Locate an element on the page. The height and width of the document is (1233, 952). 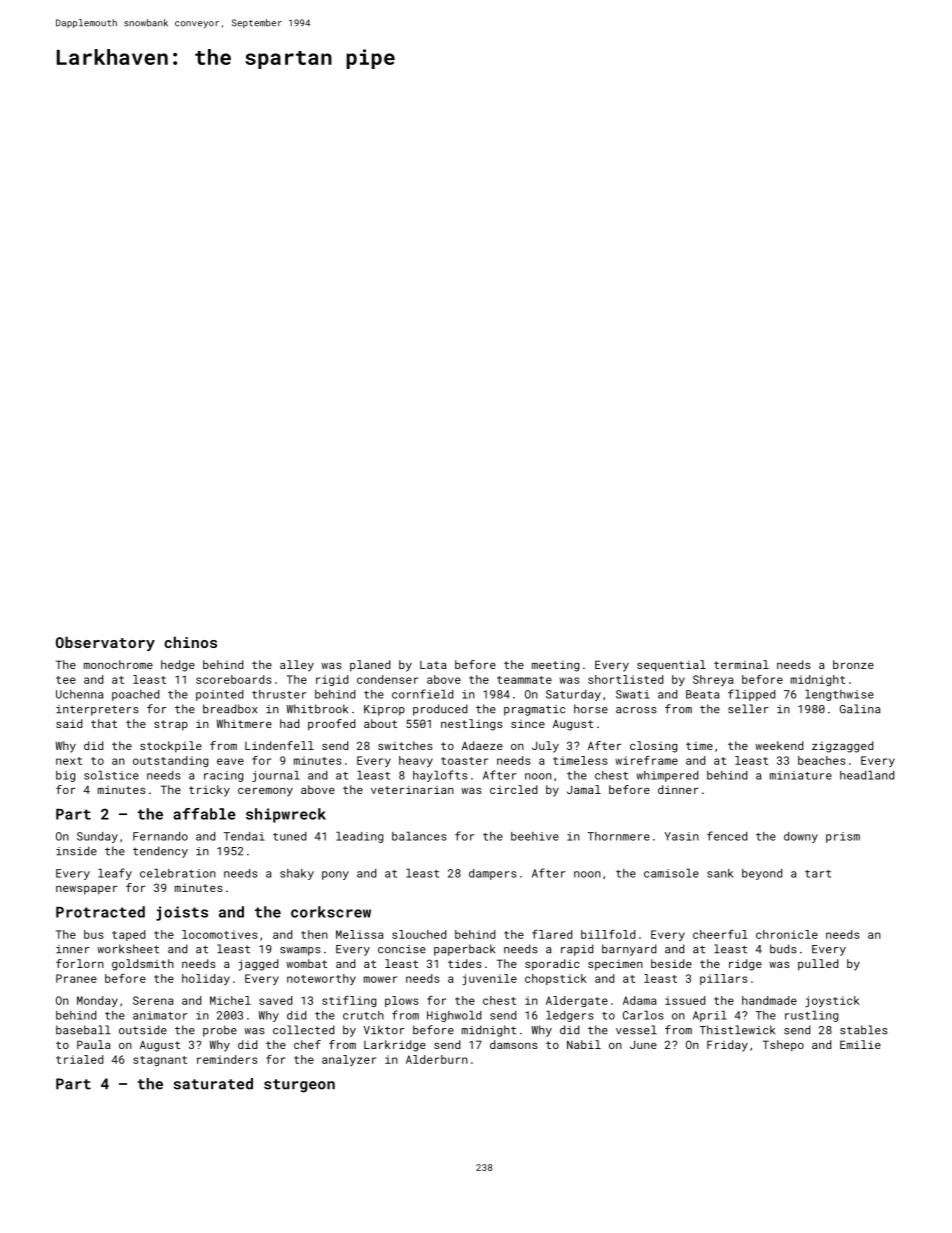
that is located at coordinates (104, 723).
